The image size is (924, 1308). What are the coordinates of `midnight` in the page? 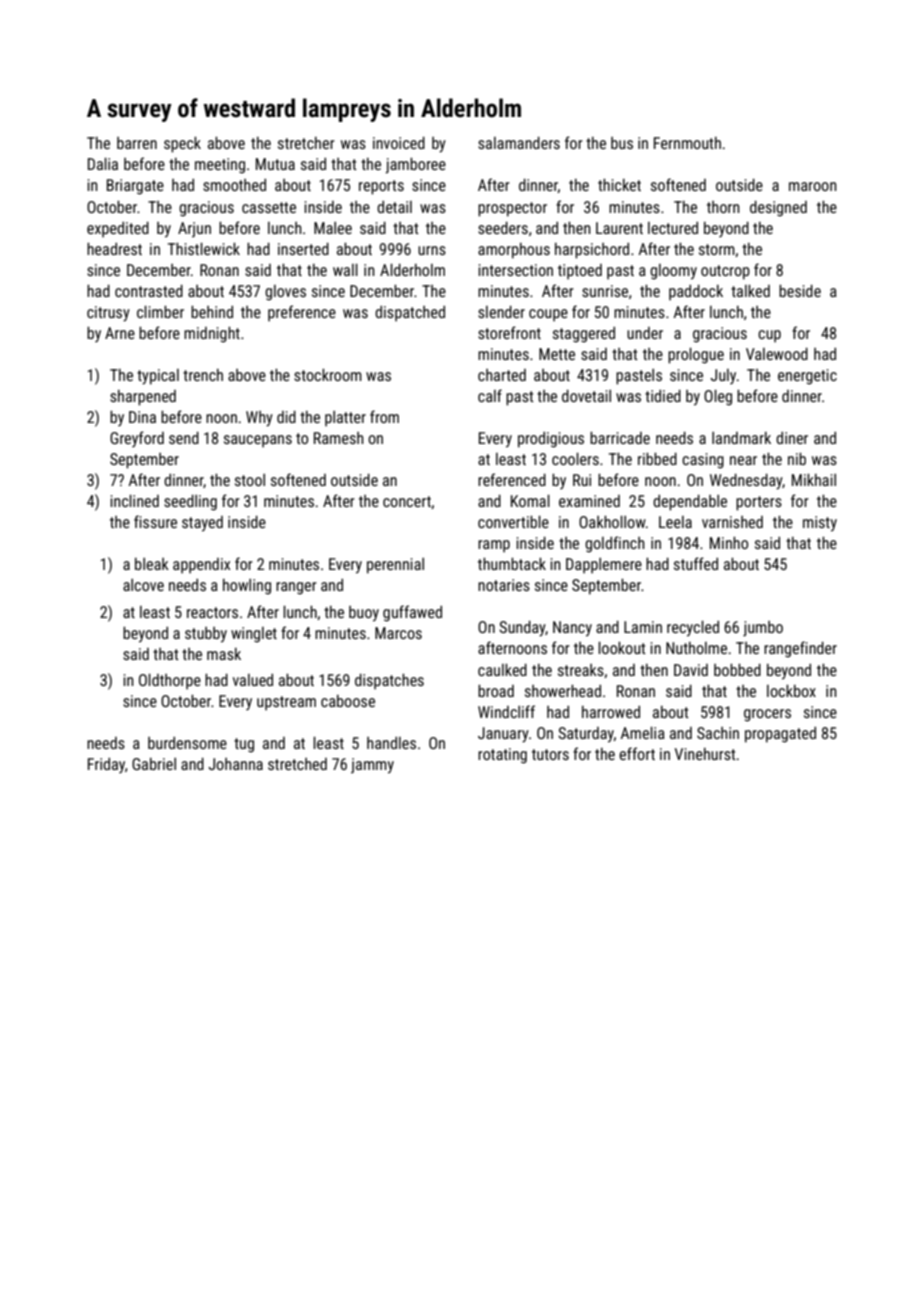 It's located at (212, 335).
